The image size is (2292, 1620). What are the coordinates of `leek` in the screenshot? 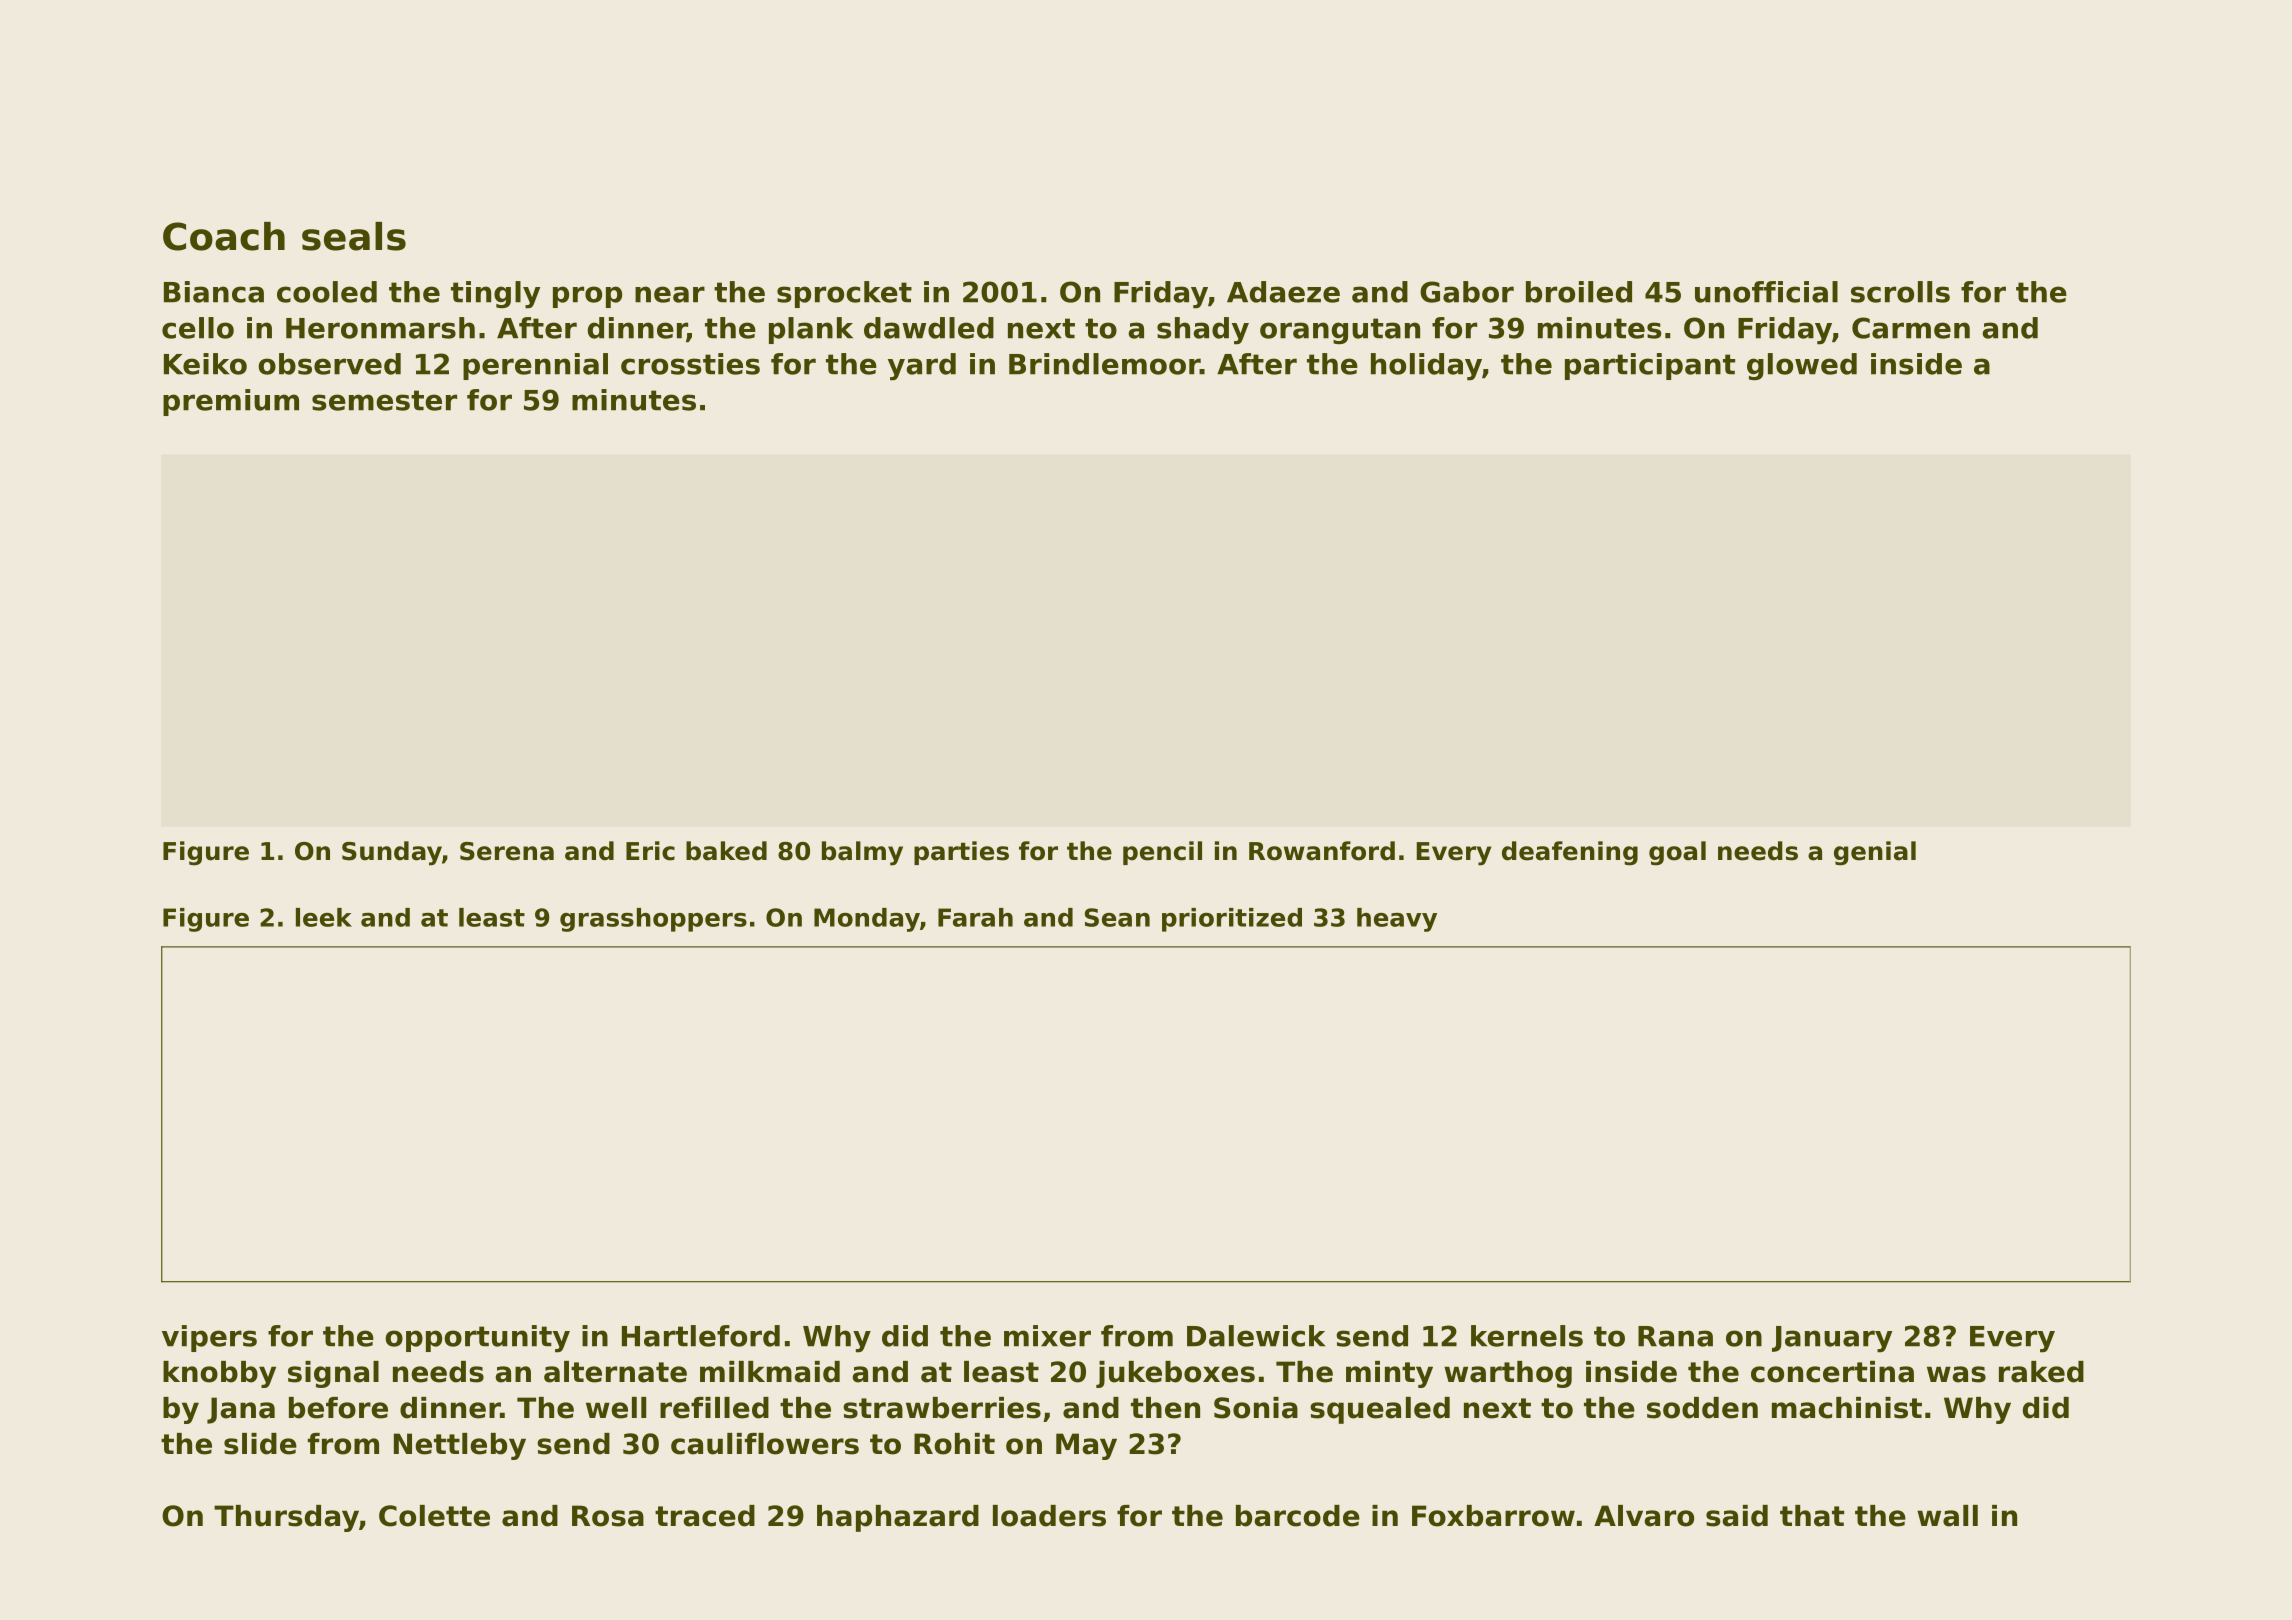 It's located at (324, 917).
